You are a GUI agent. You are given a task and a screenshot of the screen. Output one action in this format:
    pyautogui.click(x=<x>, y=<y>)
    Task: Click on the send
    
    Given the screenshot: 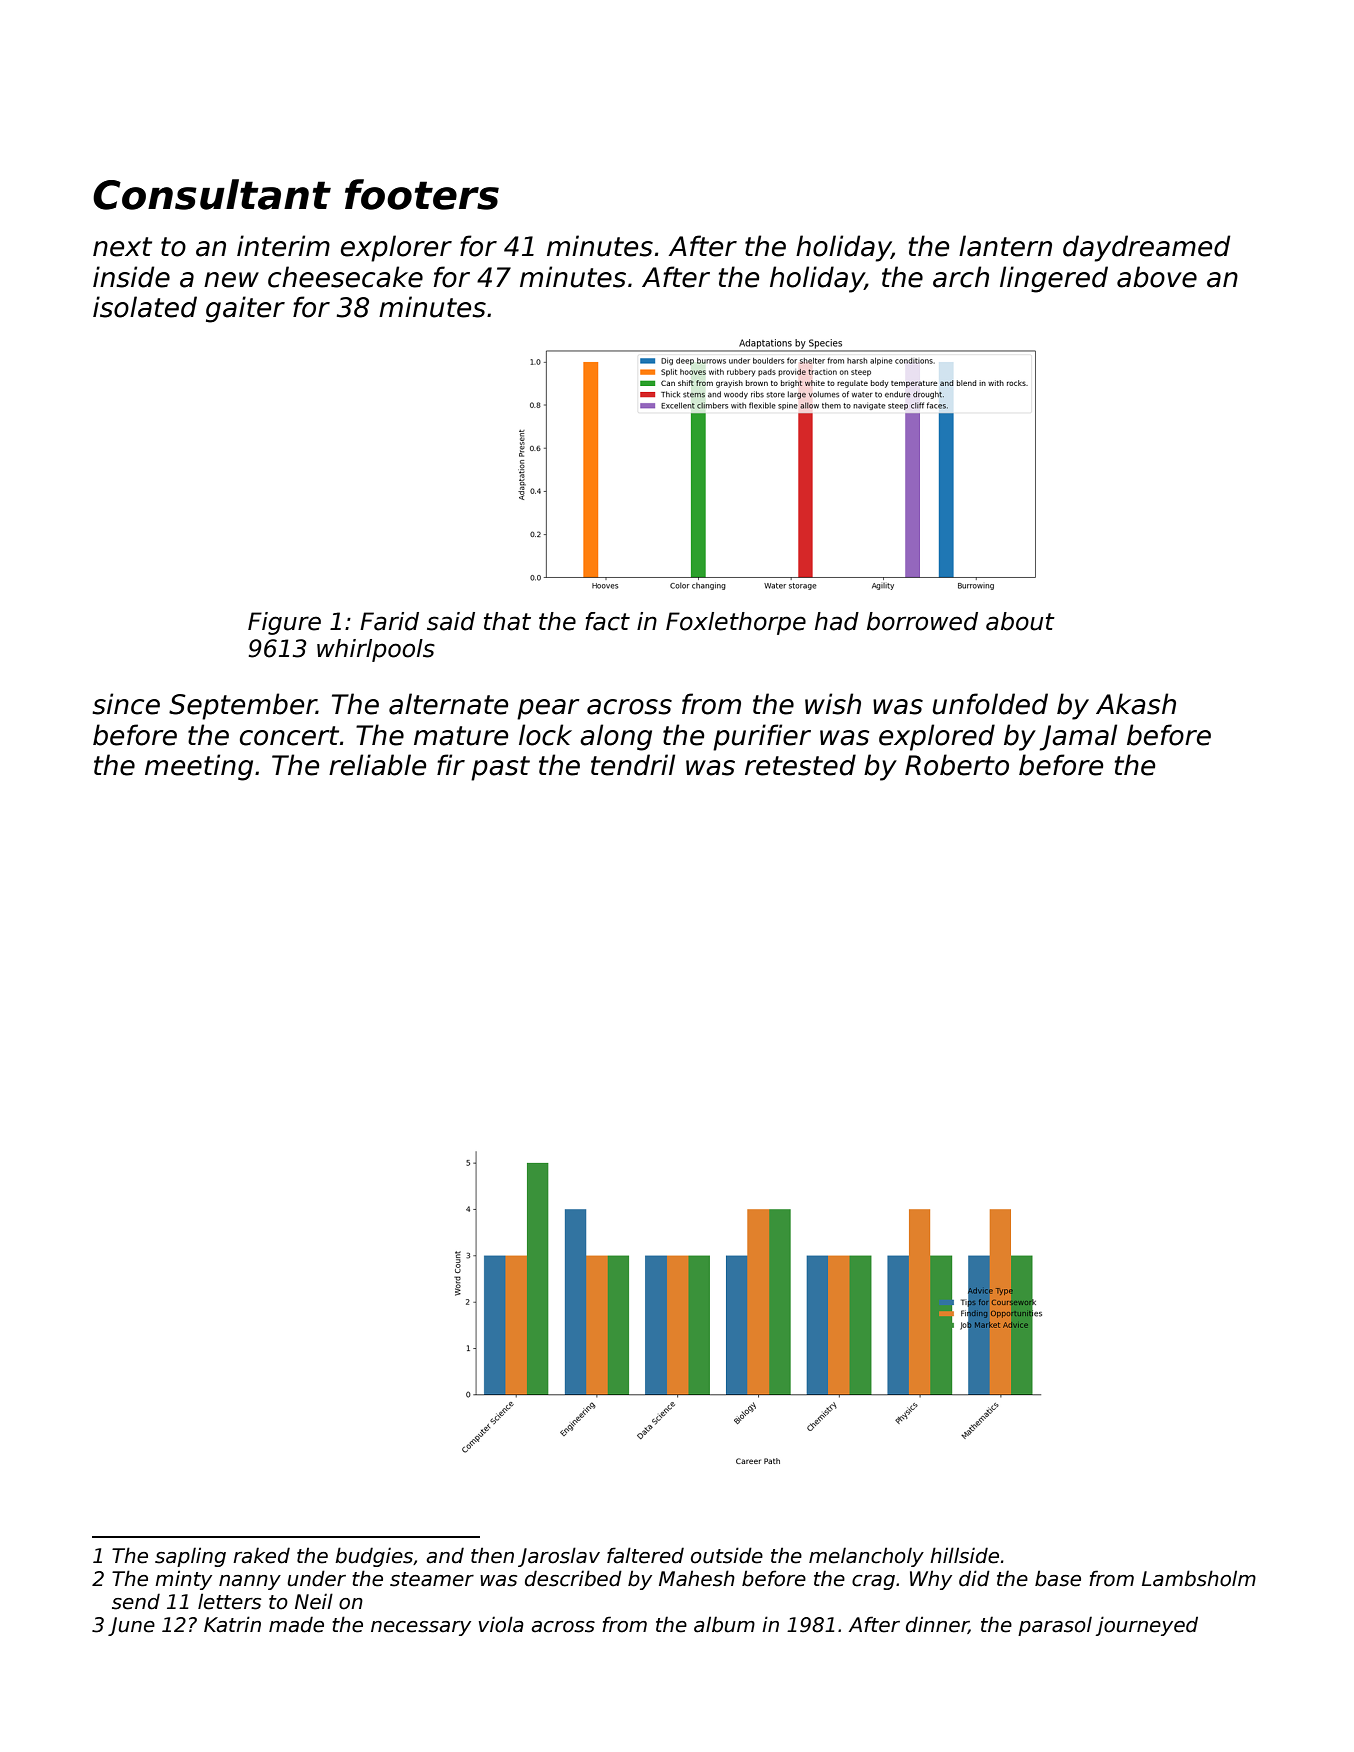 What is the action you would take?
    pyautogui.click(x=136, y=1601)
